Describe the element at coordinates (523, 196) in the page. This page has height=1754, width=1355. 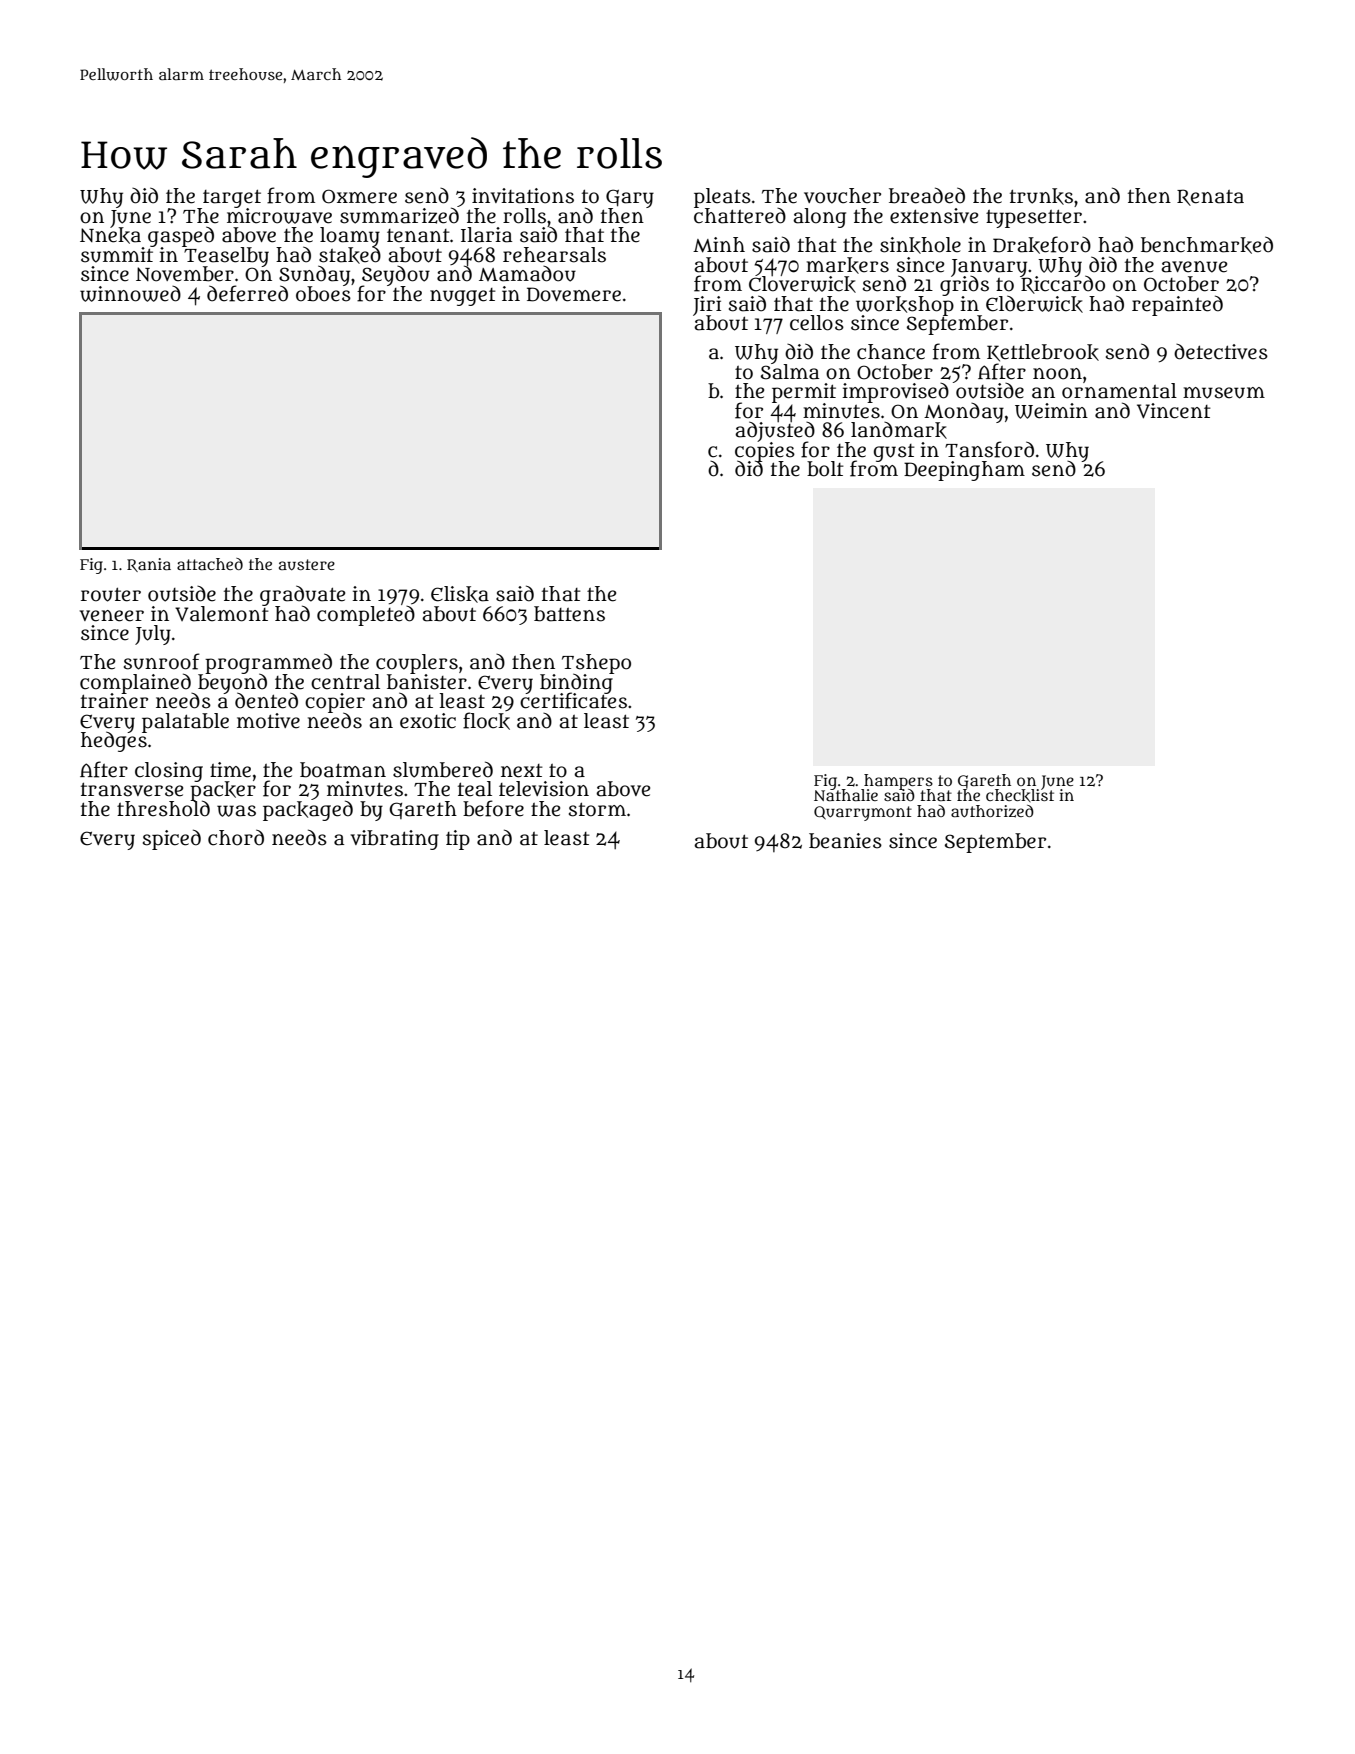
I see `invitations` at that location.
